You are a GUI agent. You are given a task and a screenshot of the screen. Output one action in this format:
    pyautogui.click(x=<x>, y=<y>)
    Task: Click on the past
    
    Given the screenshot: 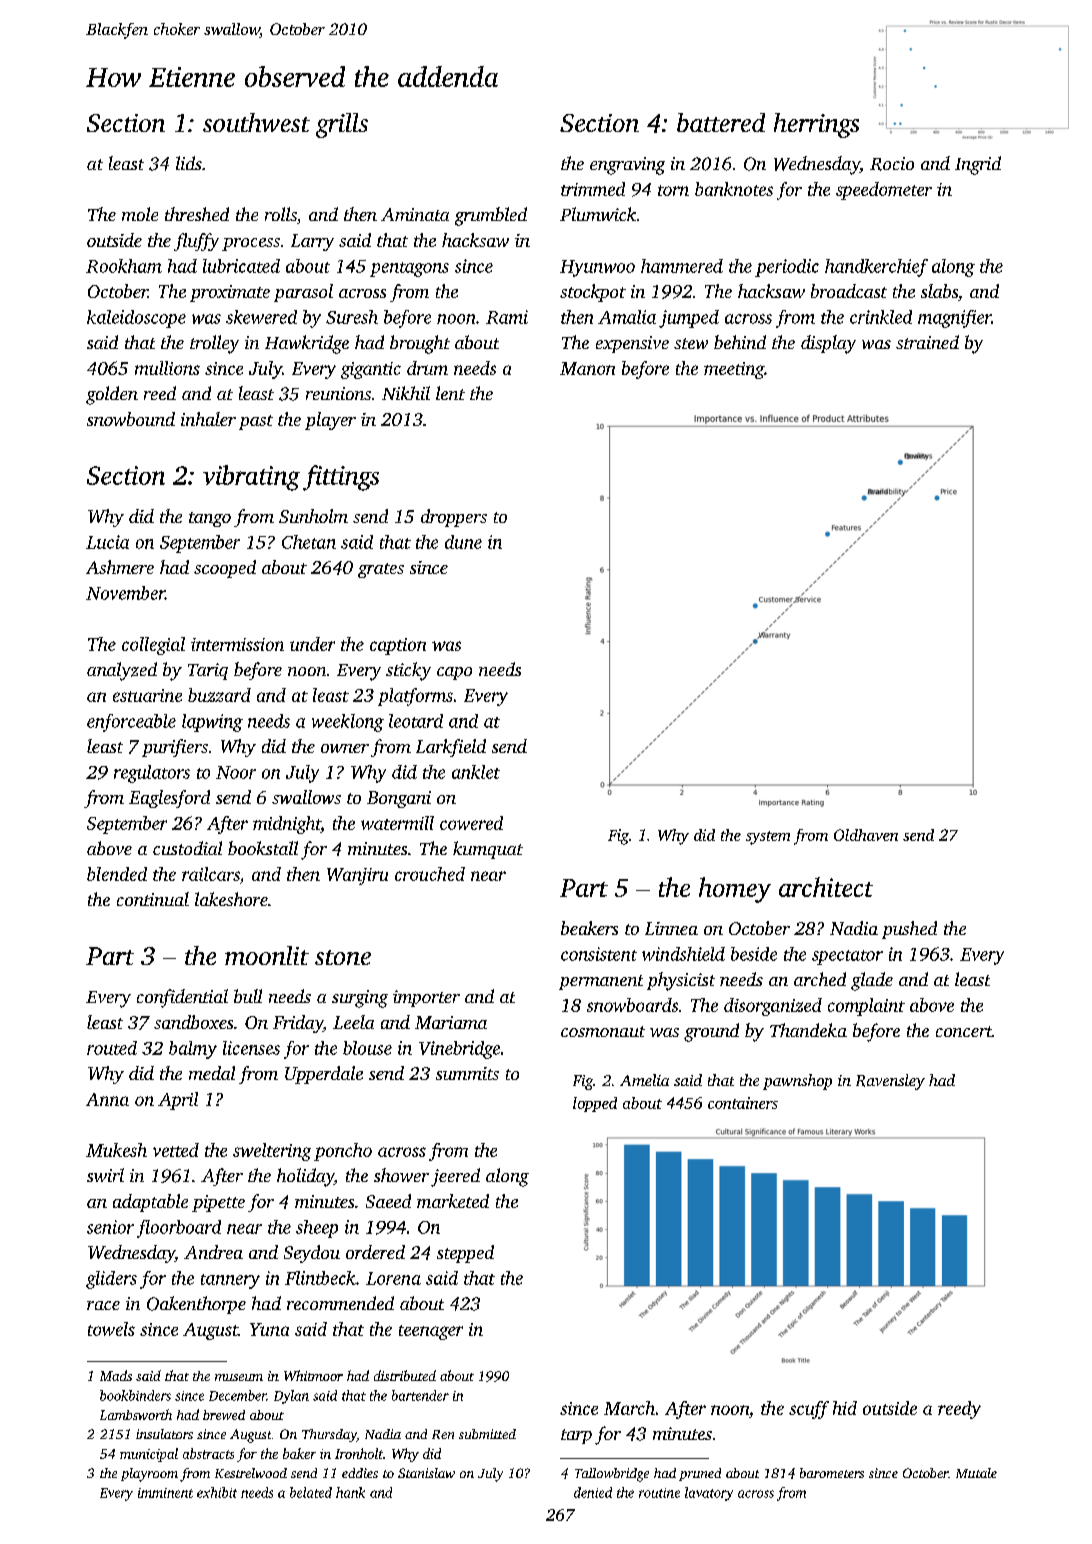 What is the action you would take?
    pyautogui.click(x=256, y=422)
